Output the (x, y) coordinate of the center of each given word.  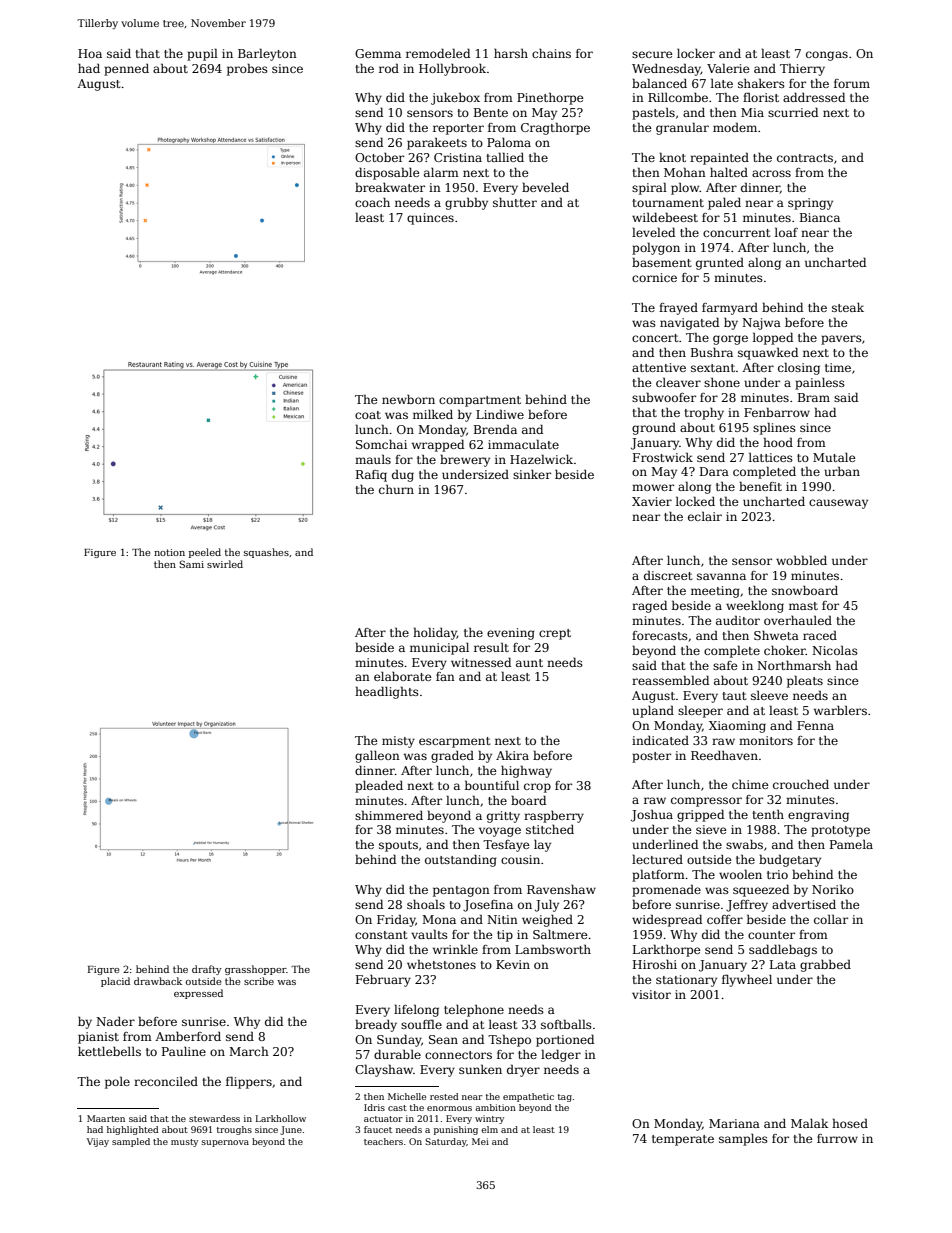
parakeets (437, 143)
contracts (805, 158)
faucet (378, 1129)
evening (511, 634)
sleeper (700, 711)
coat (368, 415)
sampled (131, 1142)
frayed (678, 308)
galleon (377, 757)
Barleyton (267, 54)
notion (169, 552)
